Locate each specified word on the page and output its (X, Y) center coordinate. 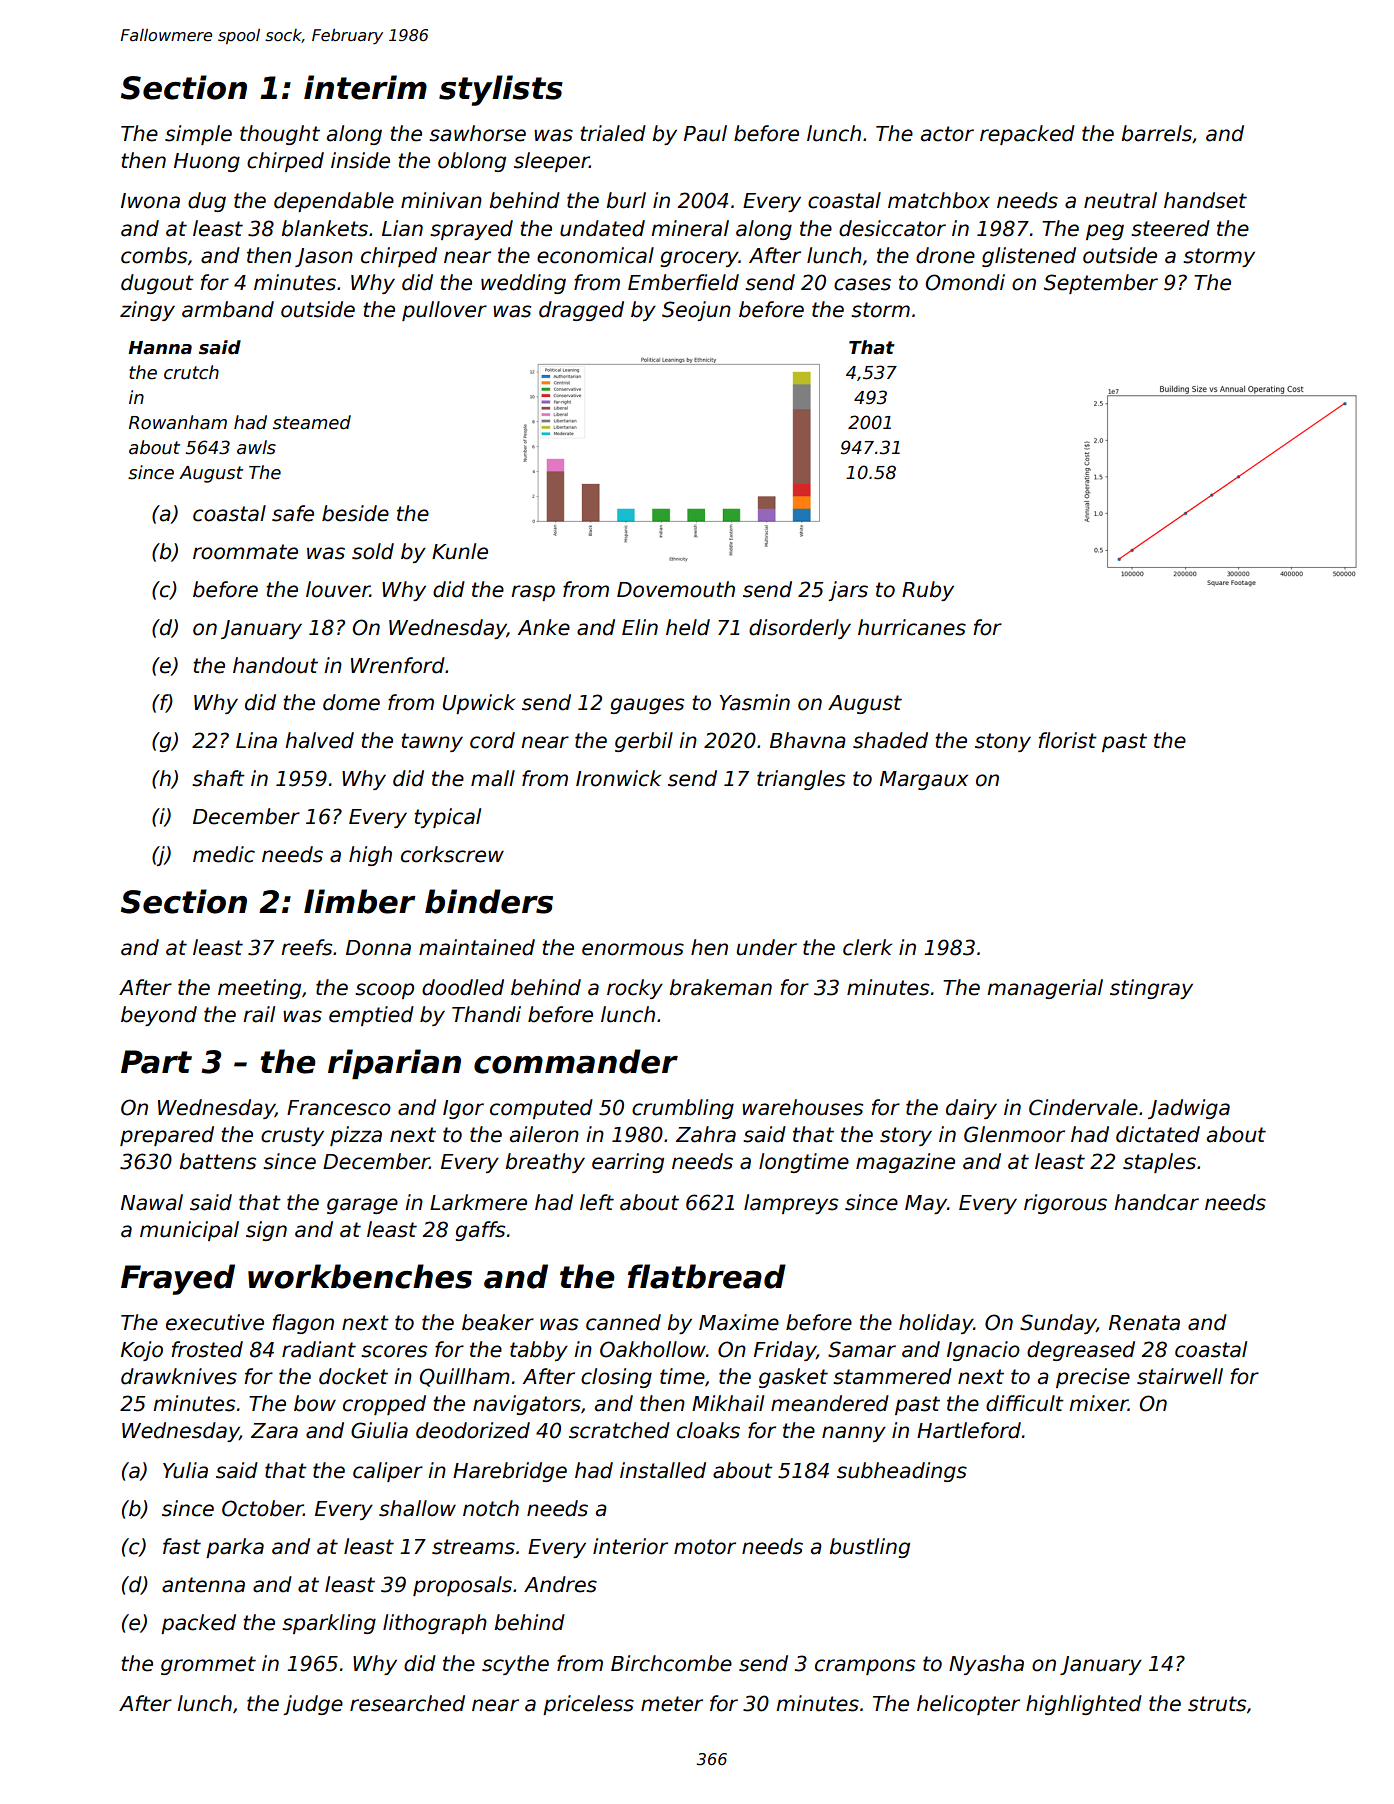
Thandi (486, 1014)
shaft (218, 778)
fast (182, 1546)
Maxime (739, 1322)
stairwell (1180, 1376)
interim (365, 87)
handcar (1156, 1202)
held (688, 627)
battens (217, 1161)
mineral (690, 228)
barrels (1156, 133)
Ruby (928, 591)
